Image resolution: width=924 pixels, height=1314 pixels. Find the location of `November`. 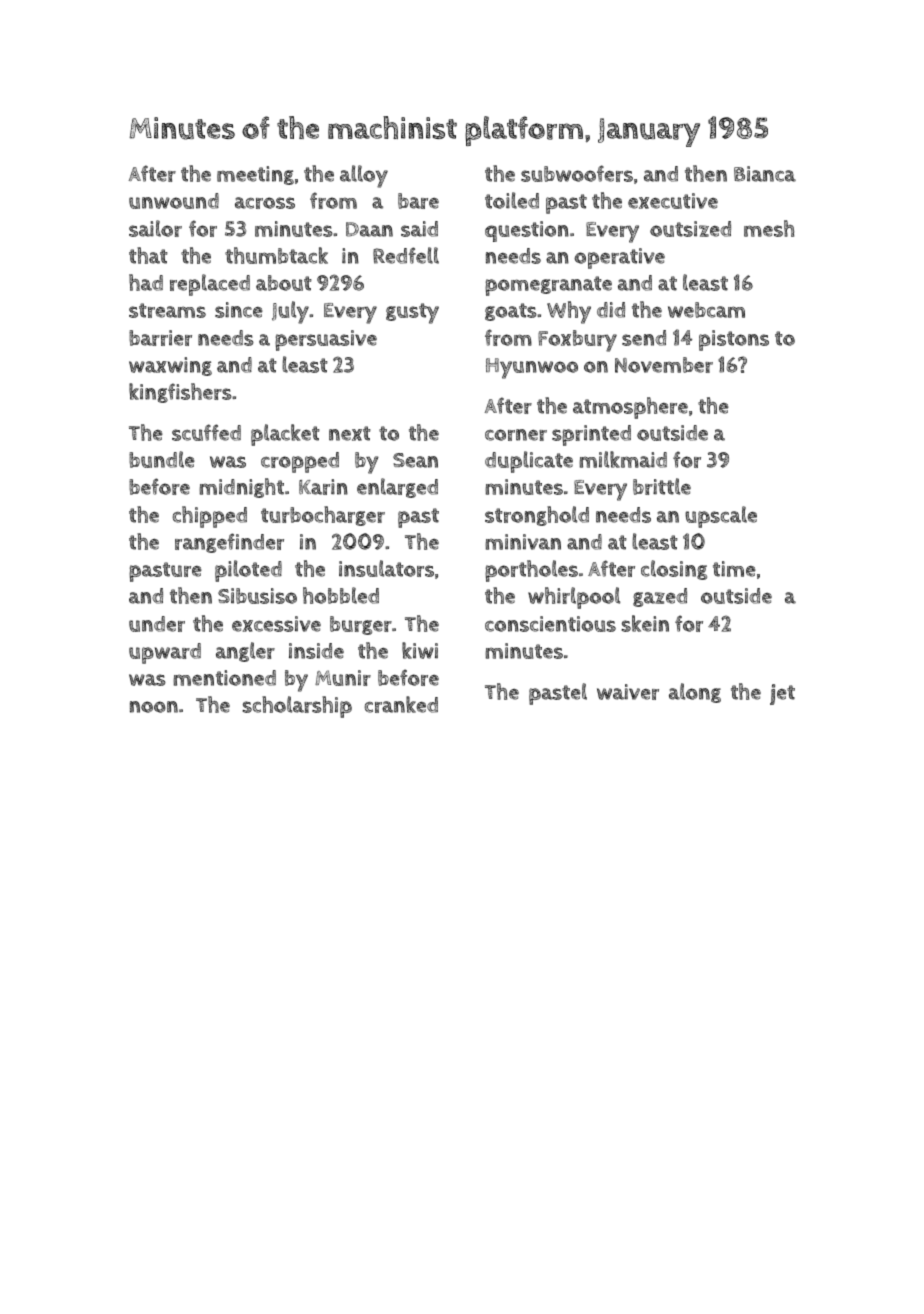

November is located at coordinates (664, 365).
